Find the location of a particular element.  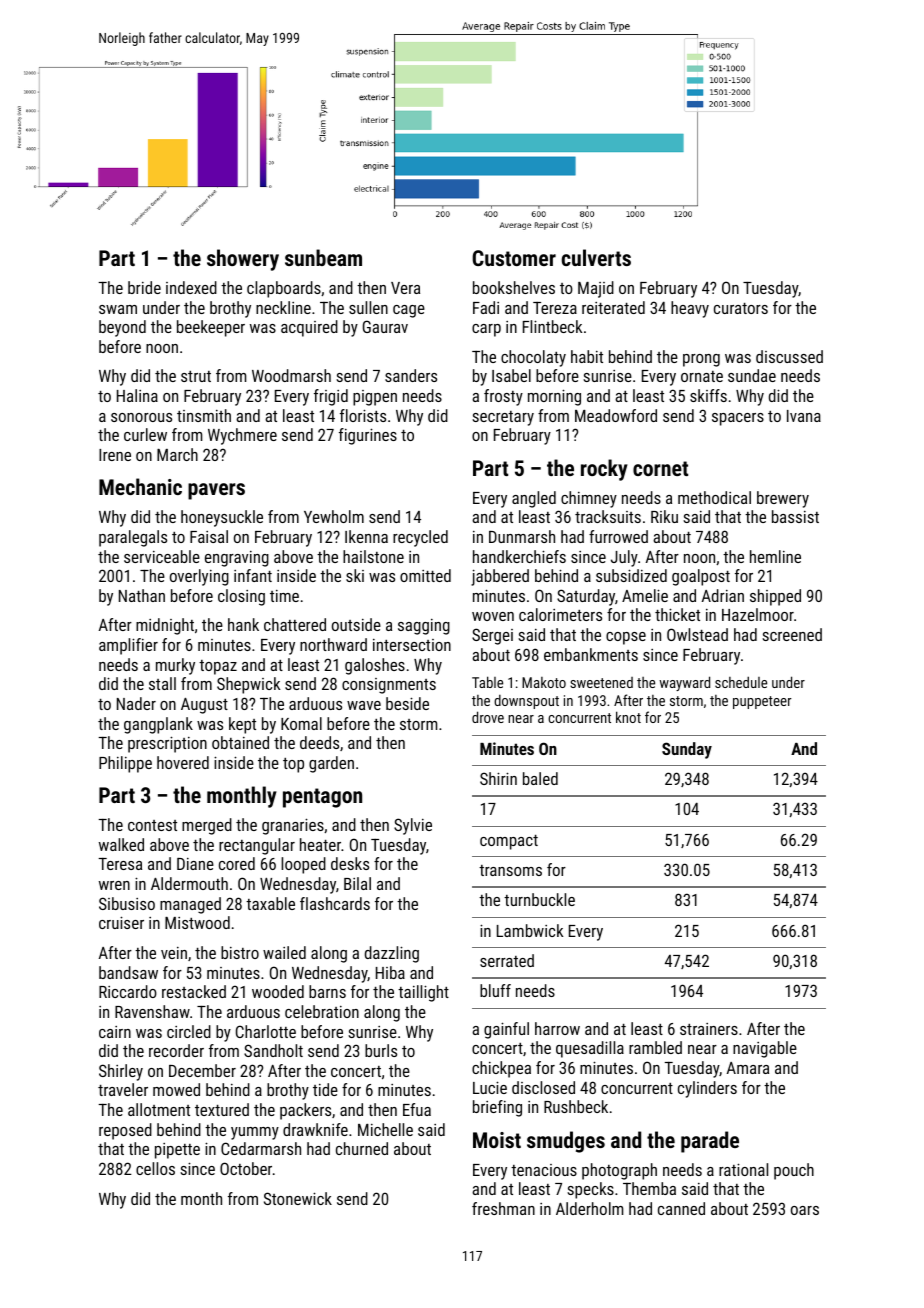

taxable is located at coordinates (270, 903).
